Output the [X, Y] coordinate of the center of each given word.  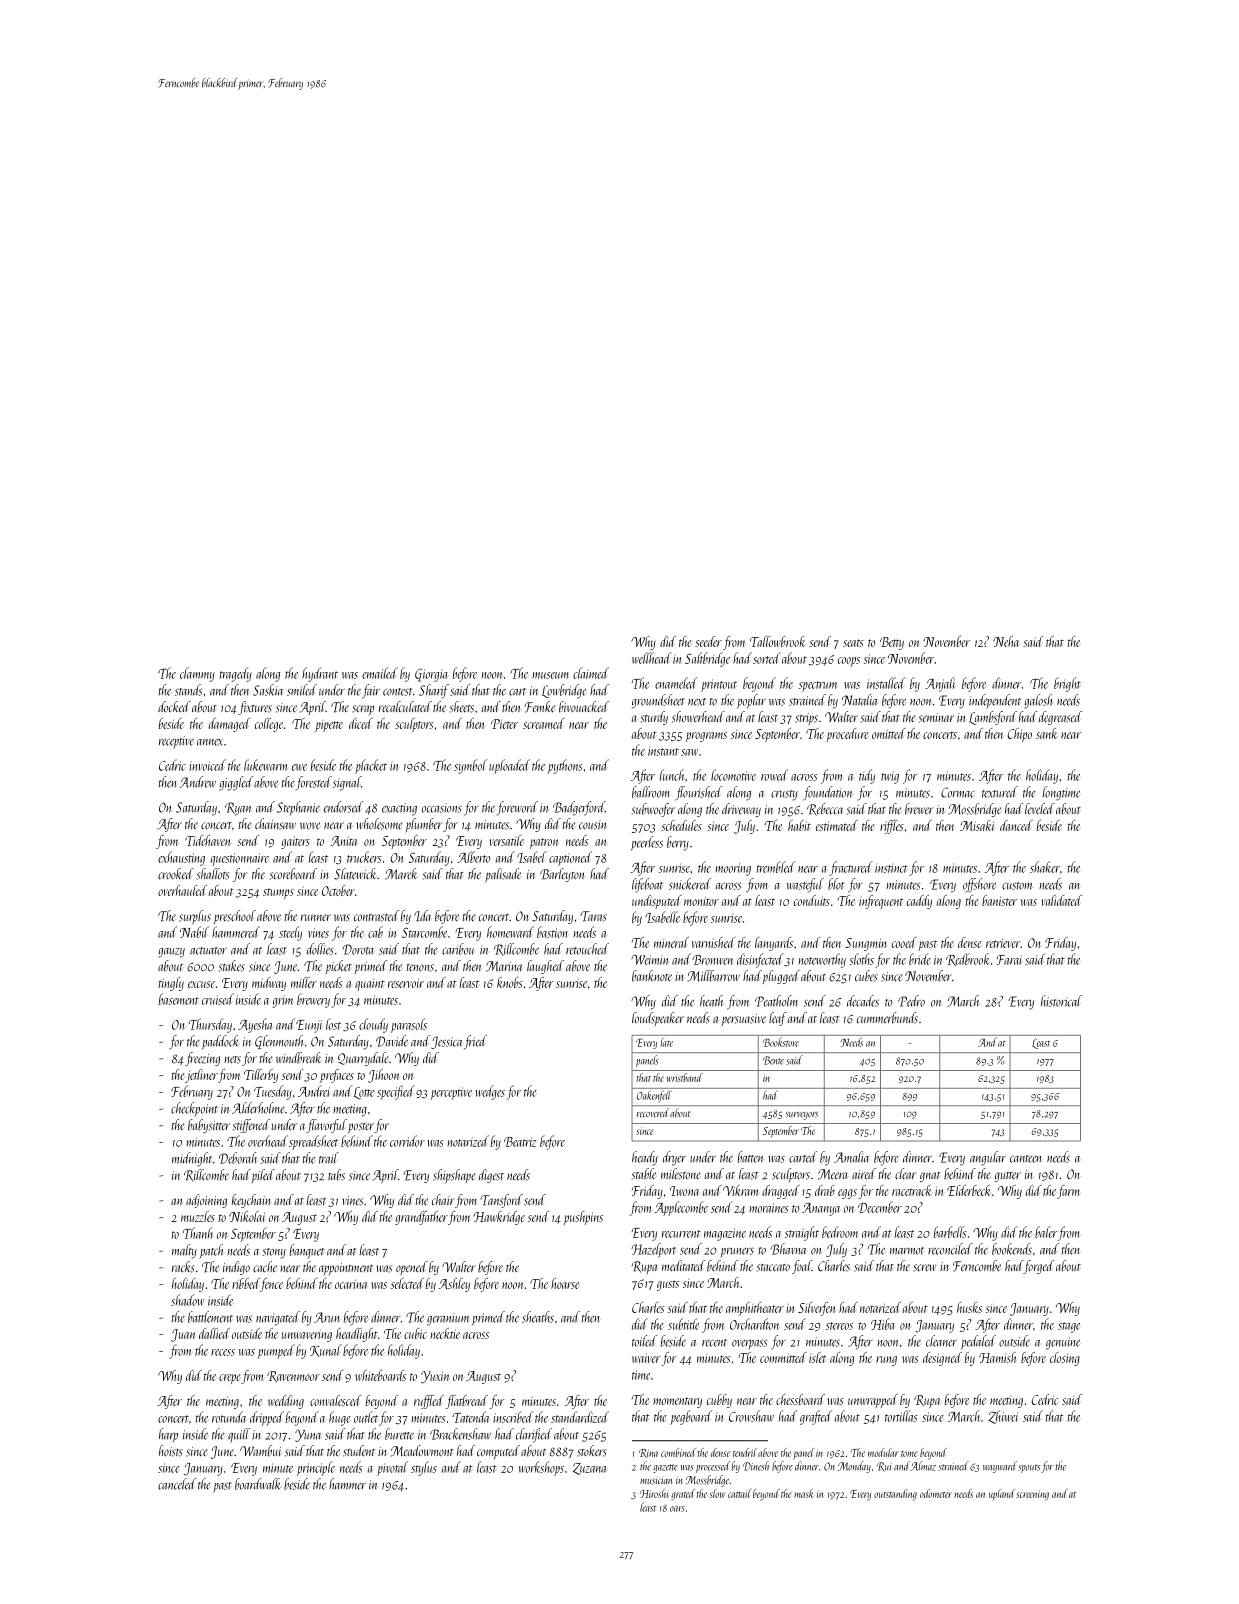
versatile [507, 840]
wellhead [652, 658]
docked [174, 706]
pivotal [392, 1468]
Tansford [501, 1201]
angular [988, 1158]
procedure [847, 735]
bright [1067, 684]
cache [265, 1266]
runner [316, 917]
